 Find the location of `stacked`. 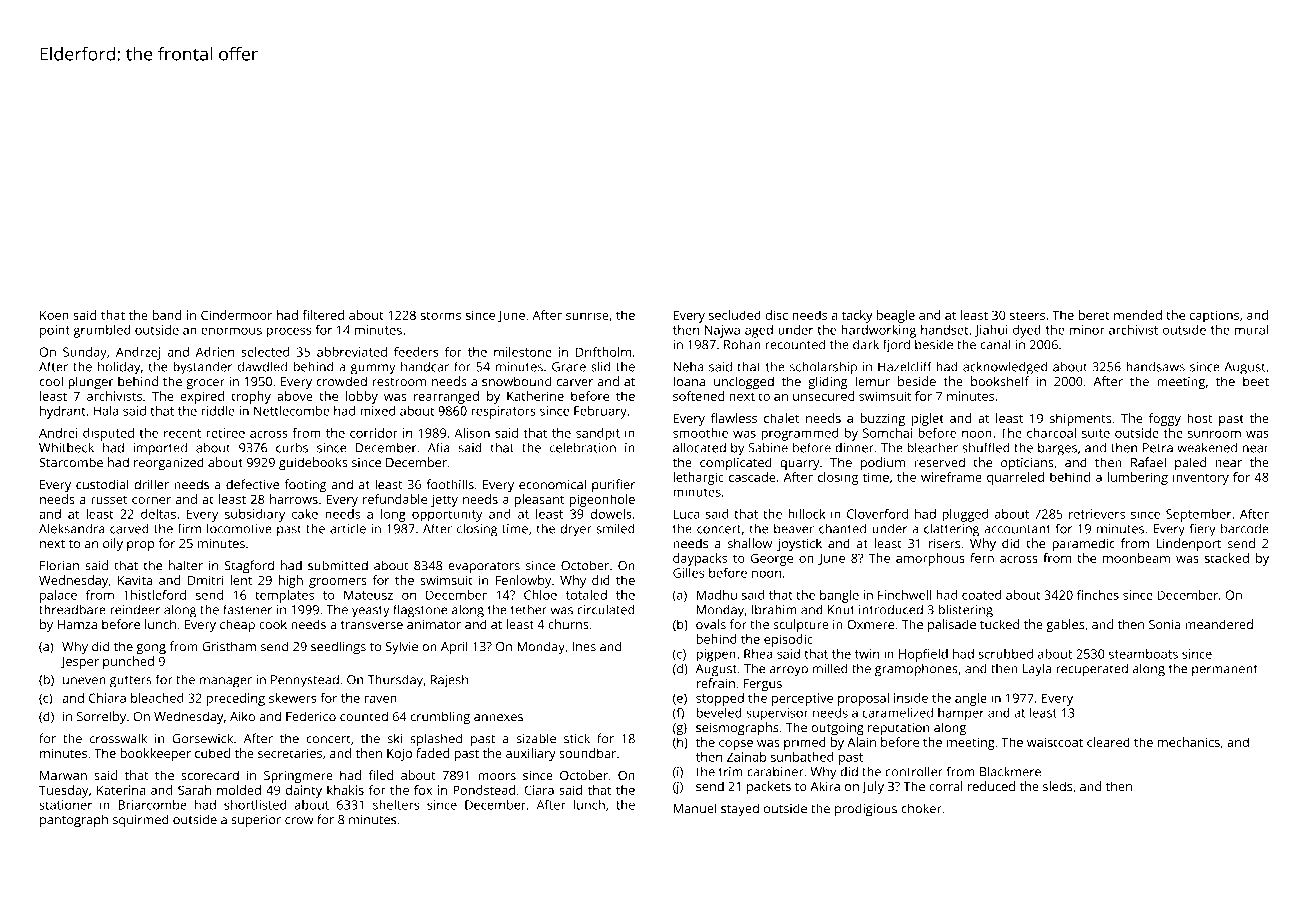

stacked is located at coordinates (1227, 558).
